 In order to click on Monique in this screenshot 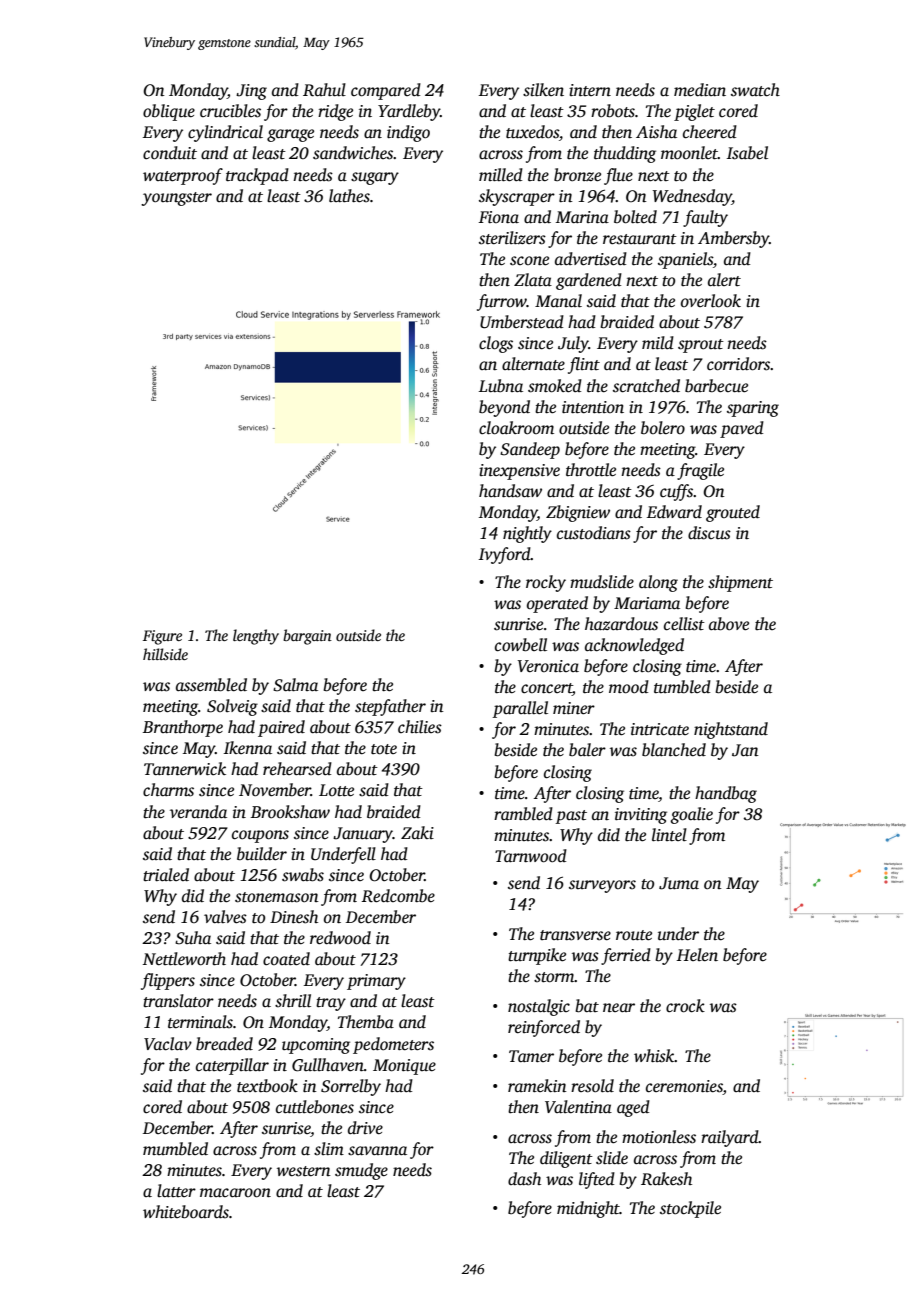, I will do `click(404, 1067)`.
